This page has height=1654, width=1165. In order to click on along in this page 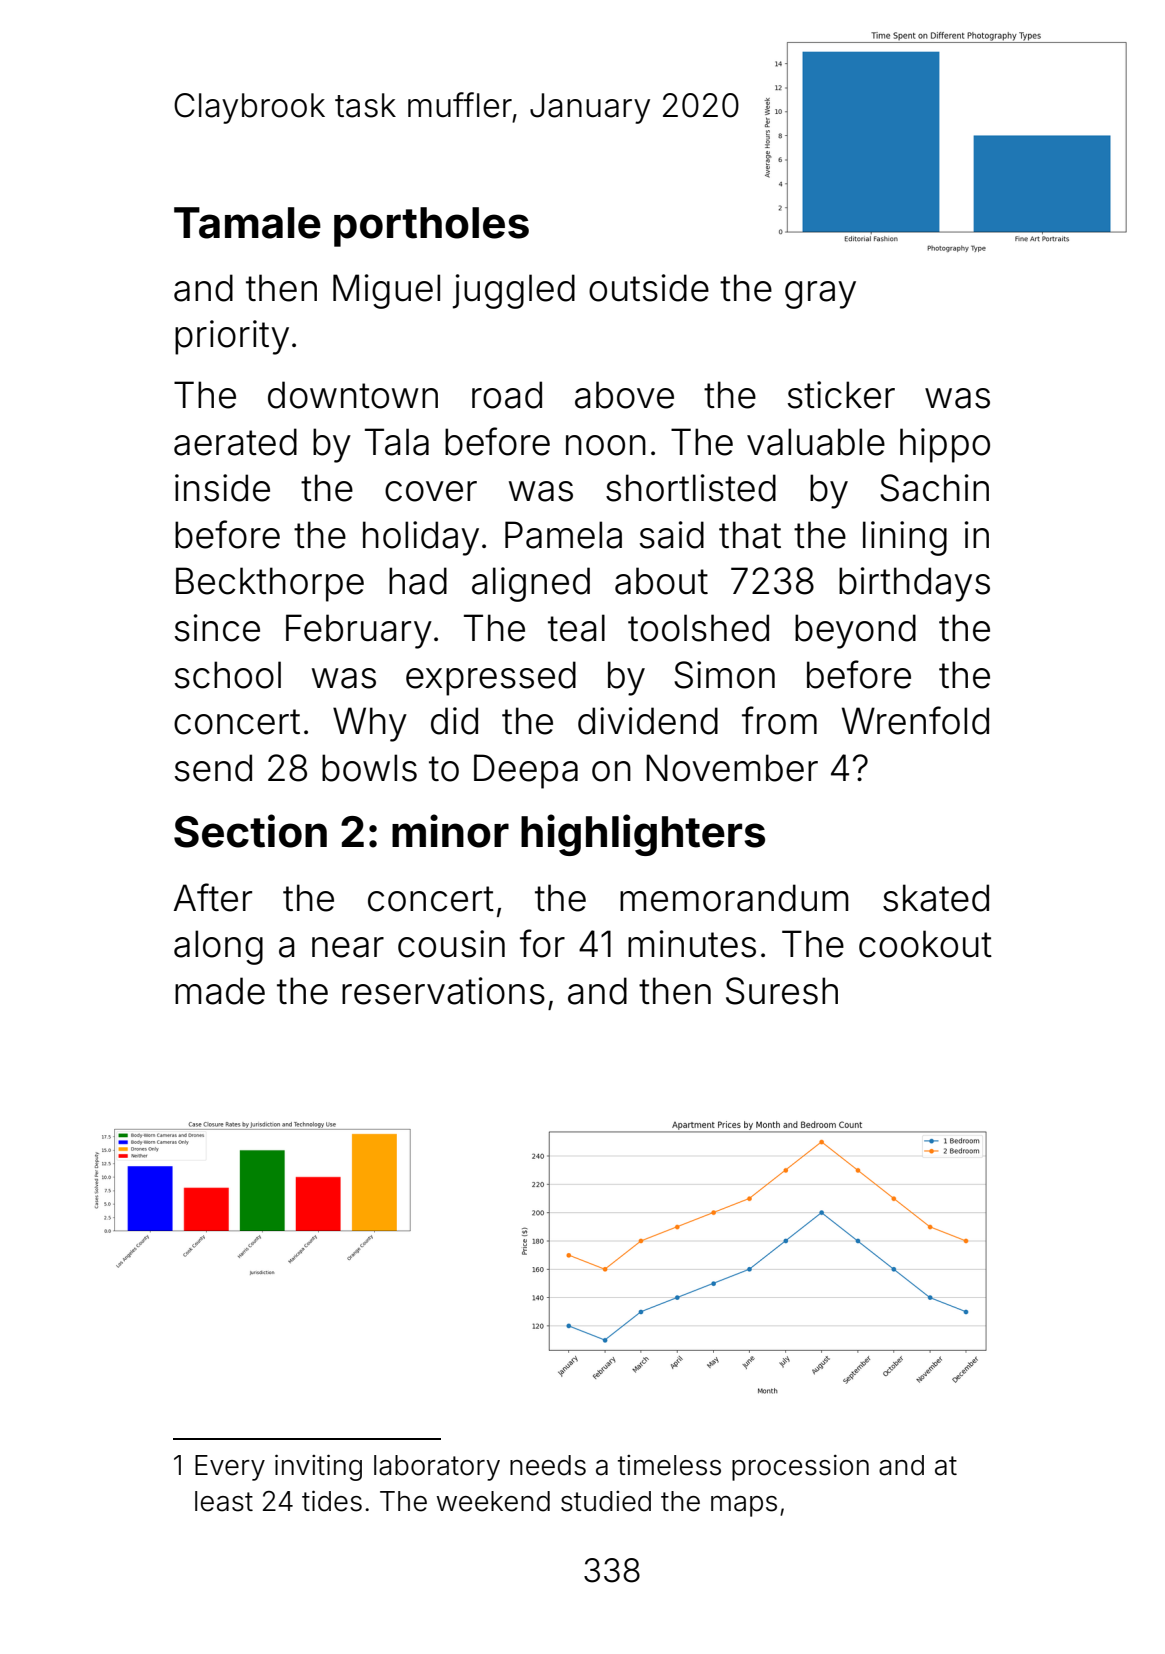, I will do `click(218, 947)`.
